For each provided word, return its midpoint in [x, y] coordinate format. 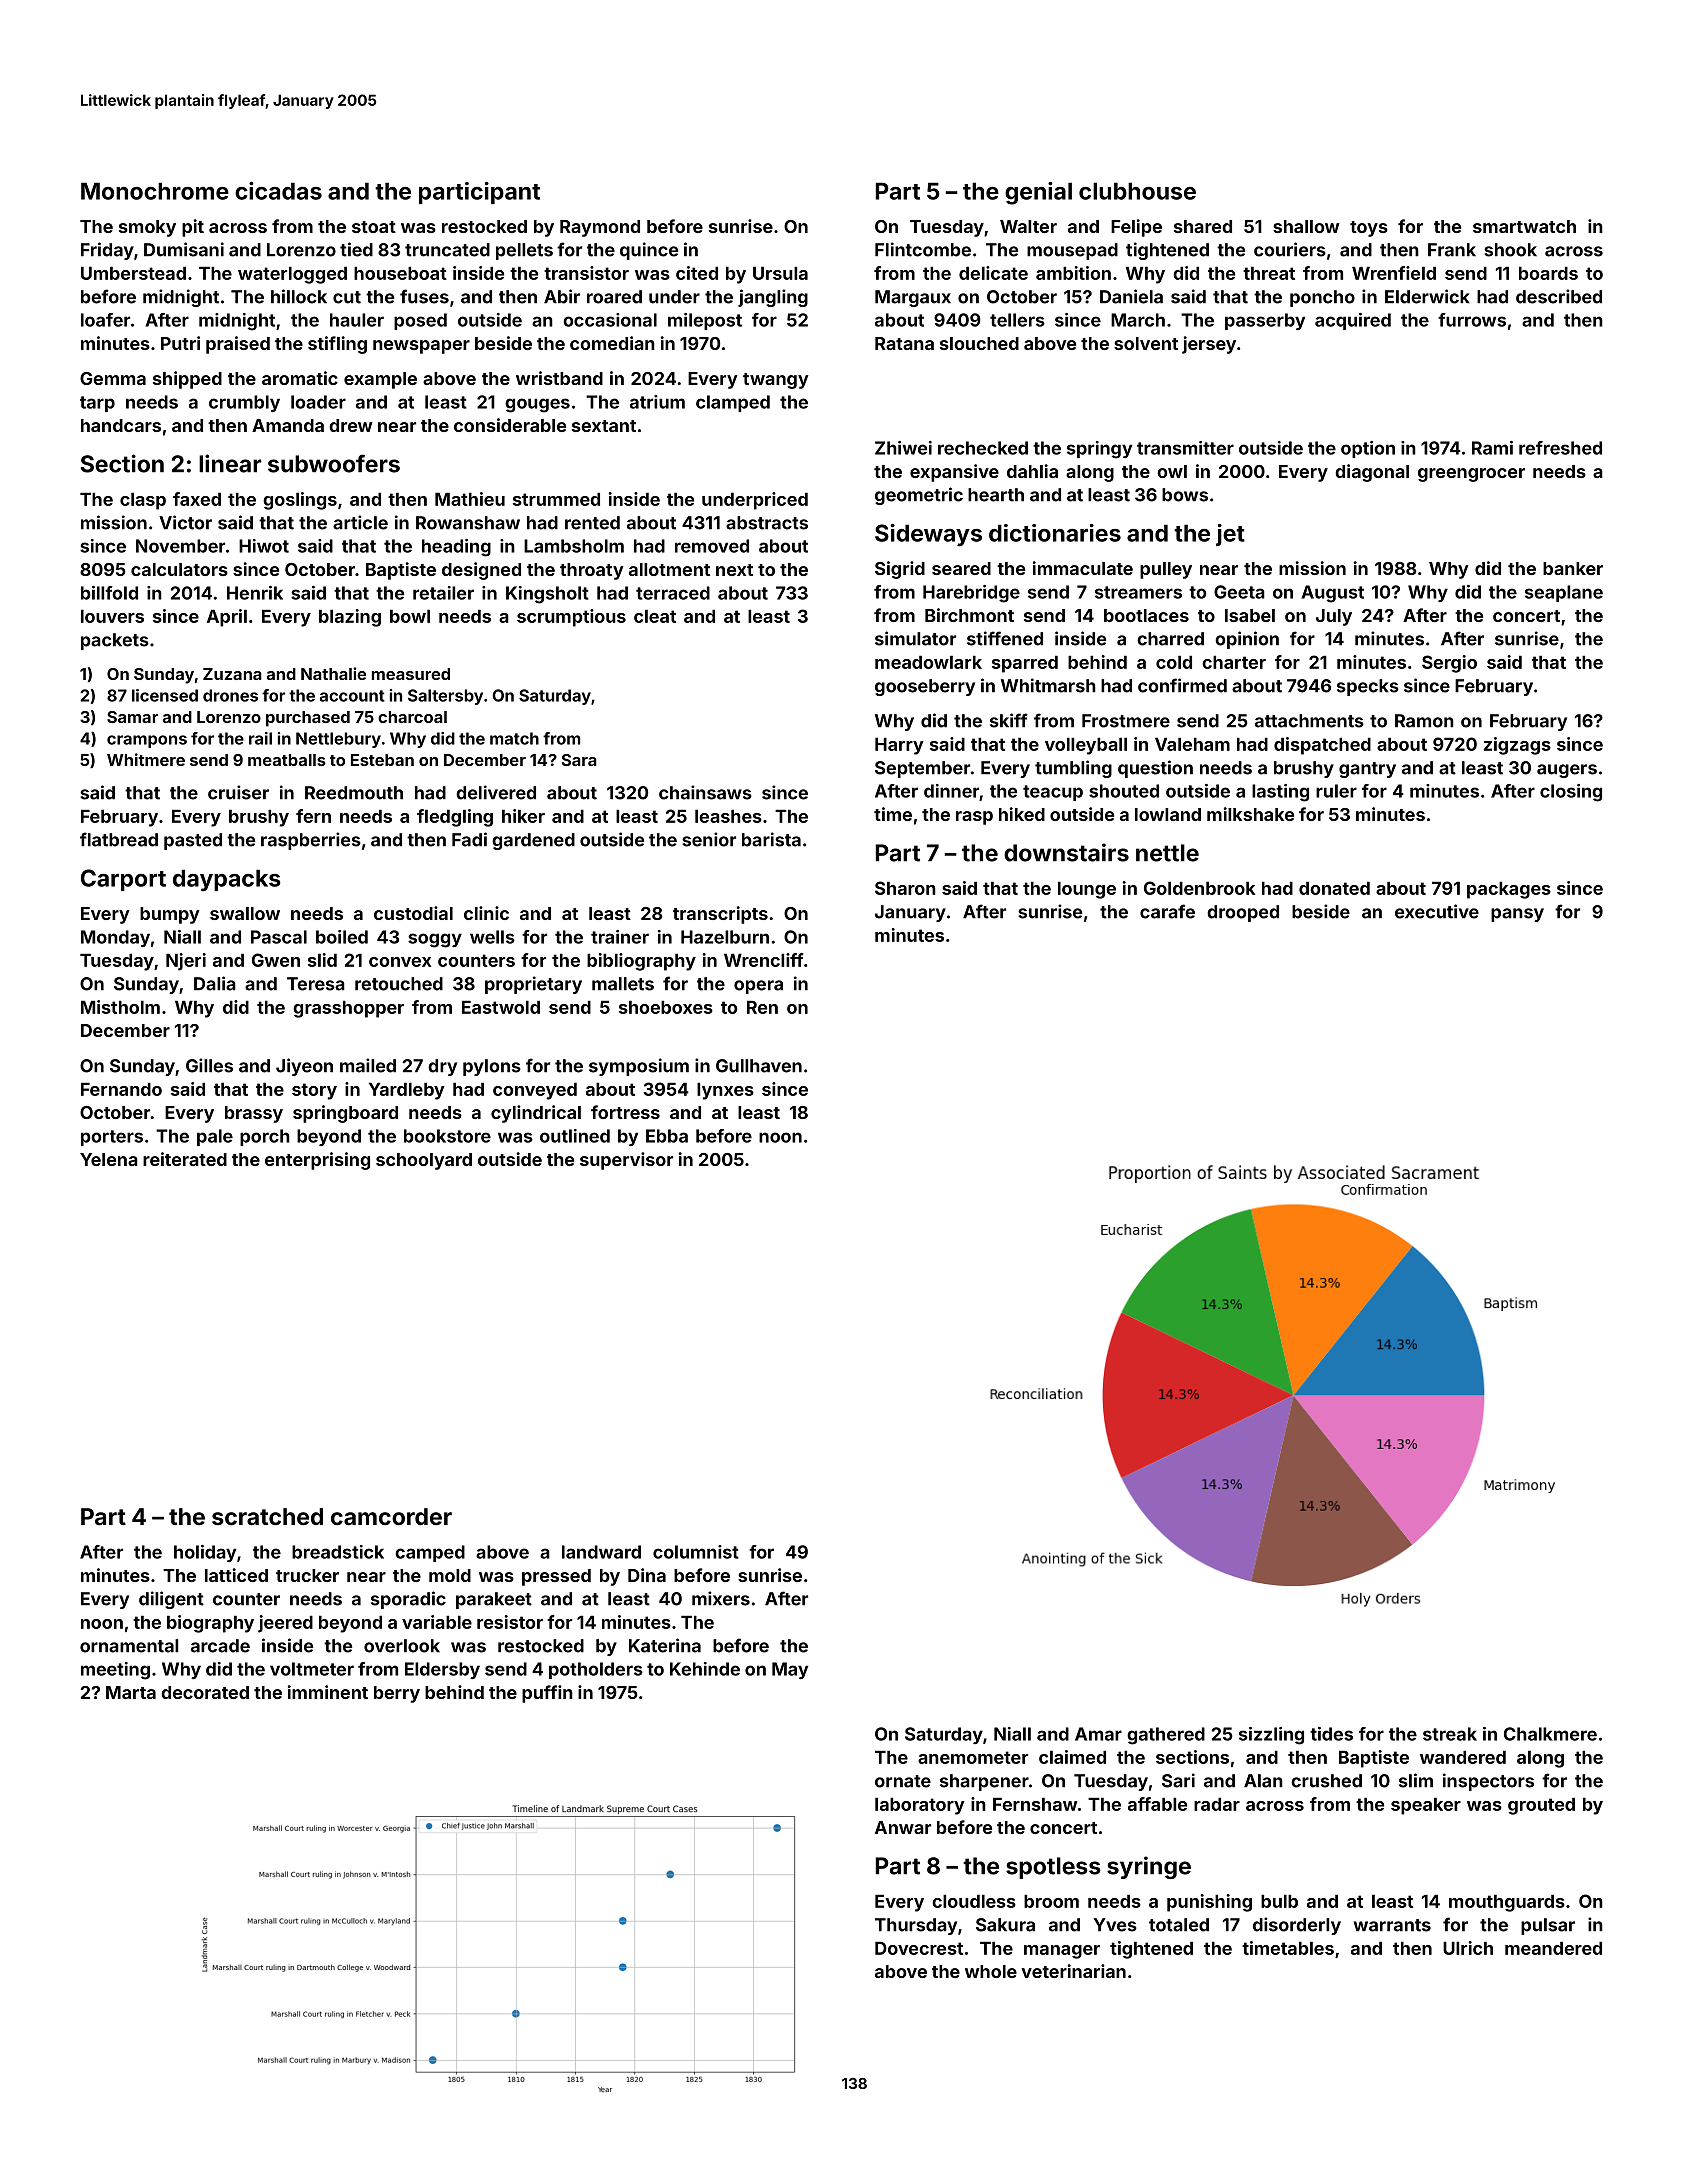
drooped [1243, 913]
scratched [267, 1516]
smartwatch [1524, 226]
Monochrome [155, 191]
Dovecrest [919, 1948]
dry [442, 1067]
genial [1038, 193]
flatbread [119, 839]
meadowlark [928, 662]
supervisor [626, 1161]
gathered [1166, 1736]
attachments [1309, 721]
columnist [696, 1552]
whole [991, 1971]
